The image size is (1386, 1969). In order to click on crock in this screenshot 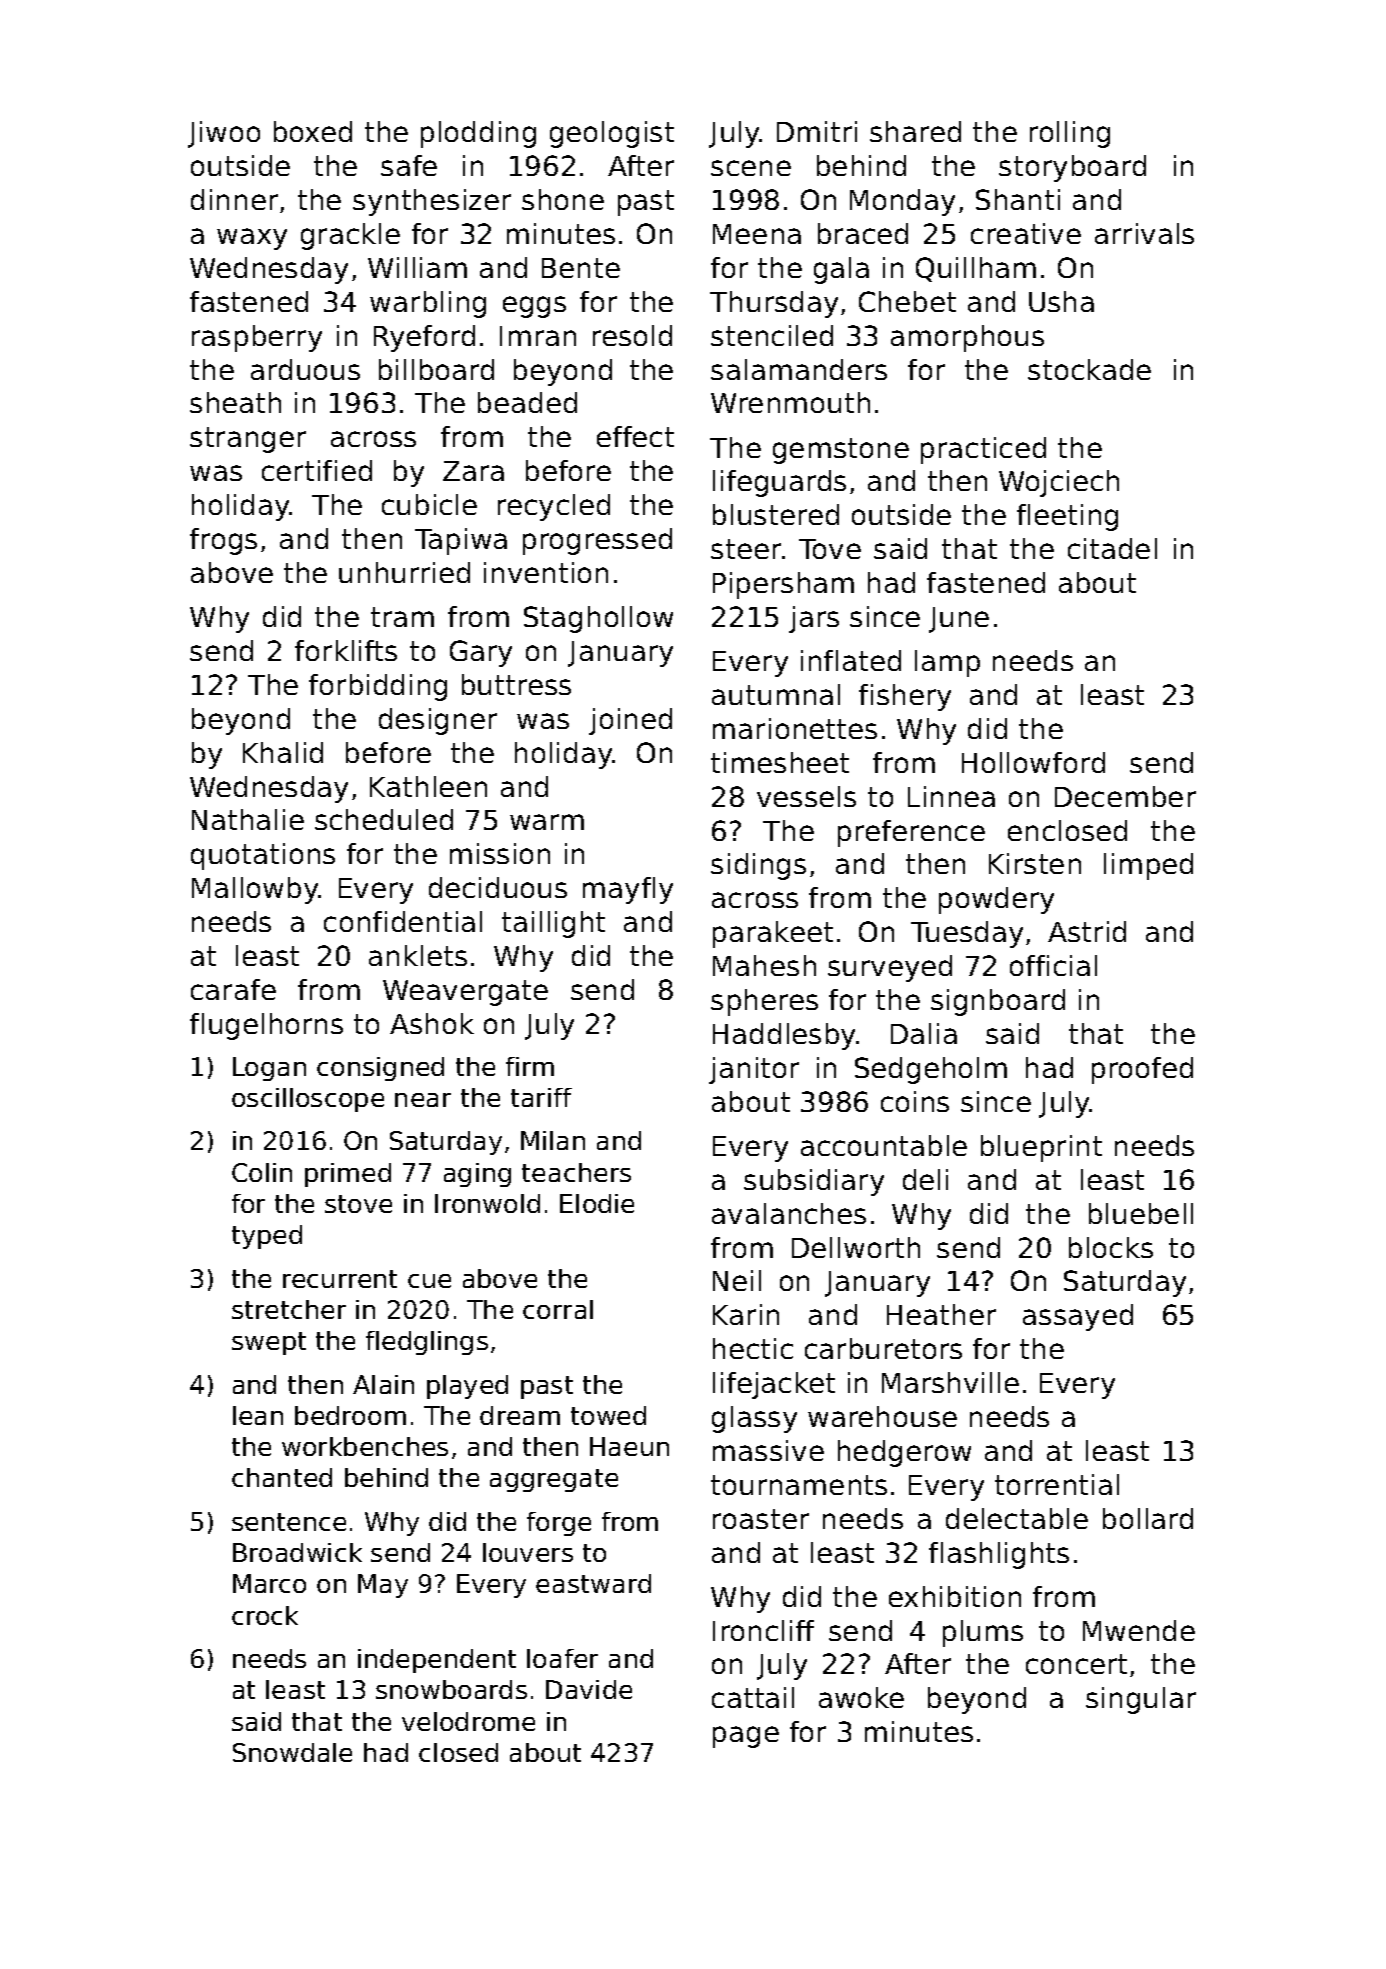, I will do `click(265, 1615)`.
